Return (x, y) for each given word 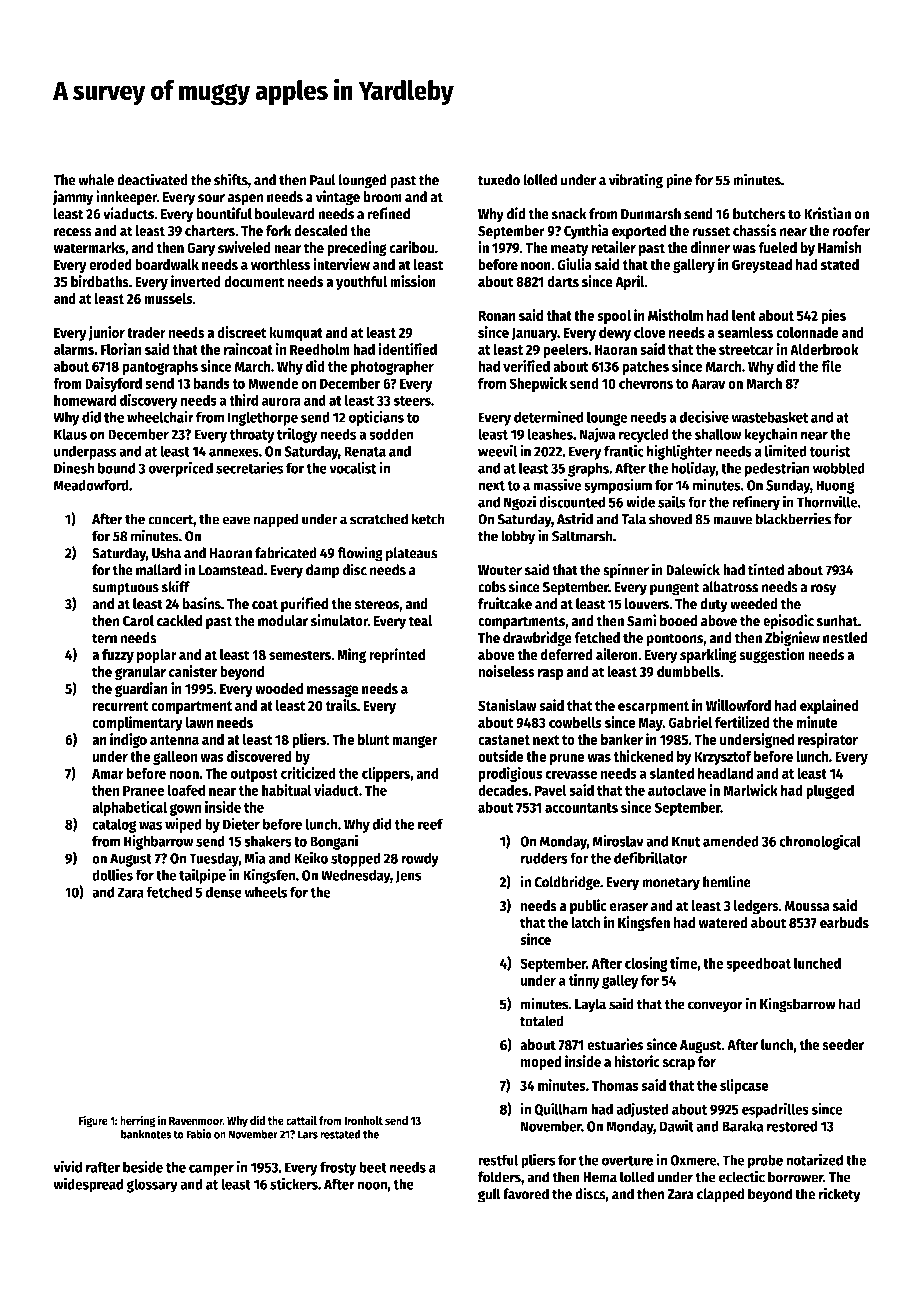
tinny (584, 981)
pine (679, 181)
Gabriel (690, 722)
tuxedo (499, 180)
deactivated (152, 179)
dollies (112, 874)
